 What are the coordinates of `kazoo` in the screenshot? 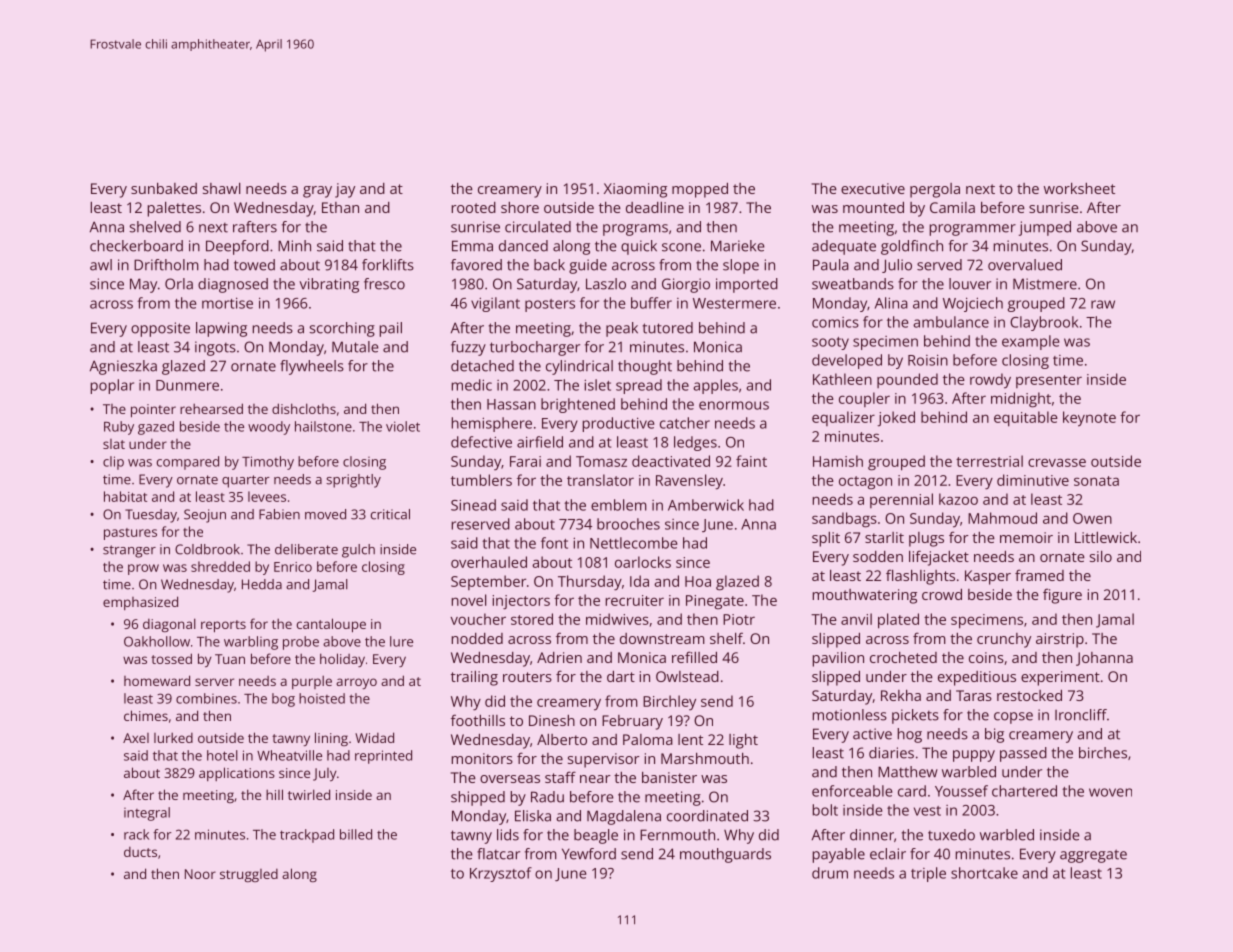 It's located at (958, 499).
